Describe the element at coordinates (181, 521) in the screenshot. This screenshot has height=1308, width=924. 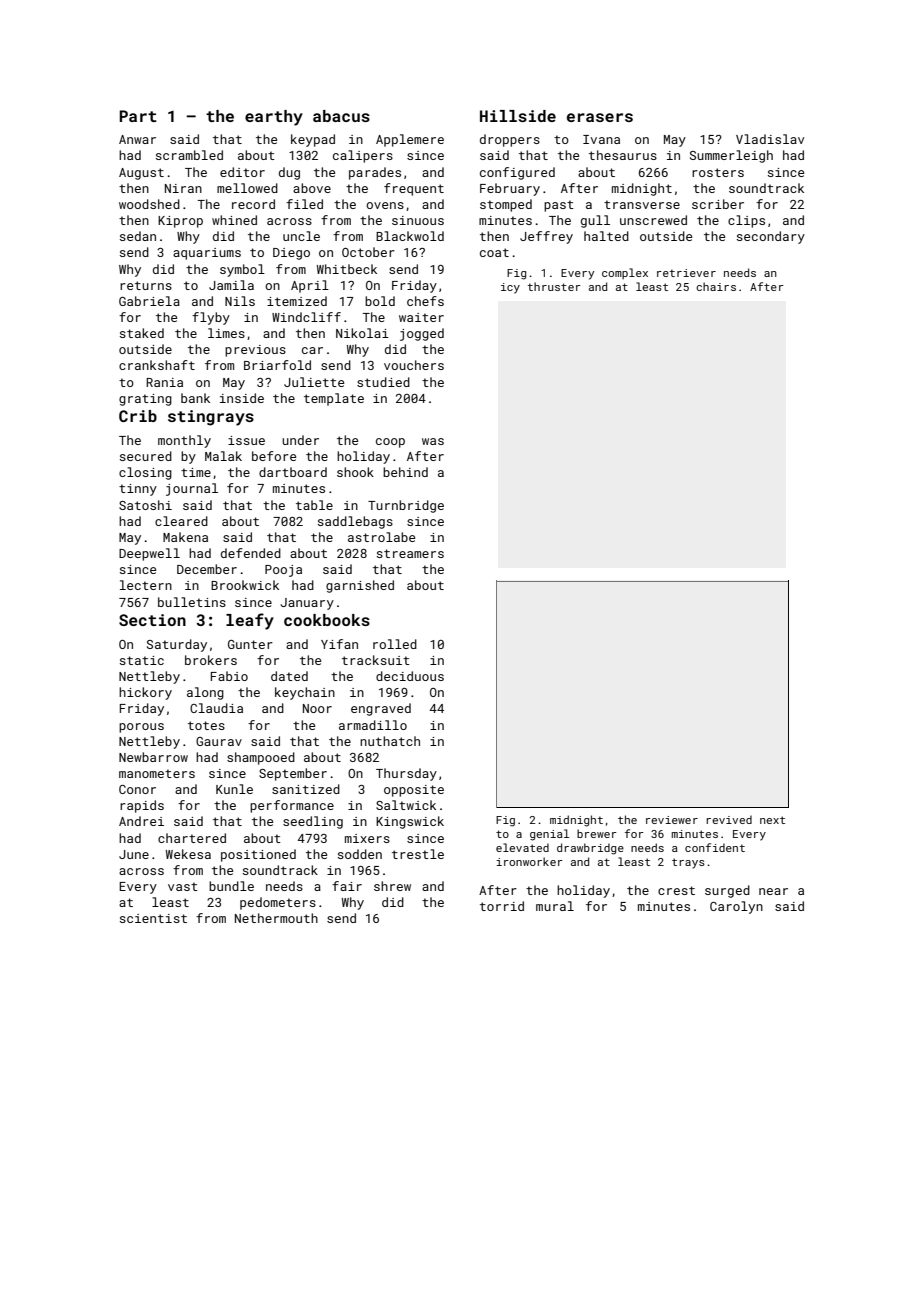
I see `cleared` at that location.
